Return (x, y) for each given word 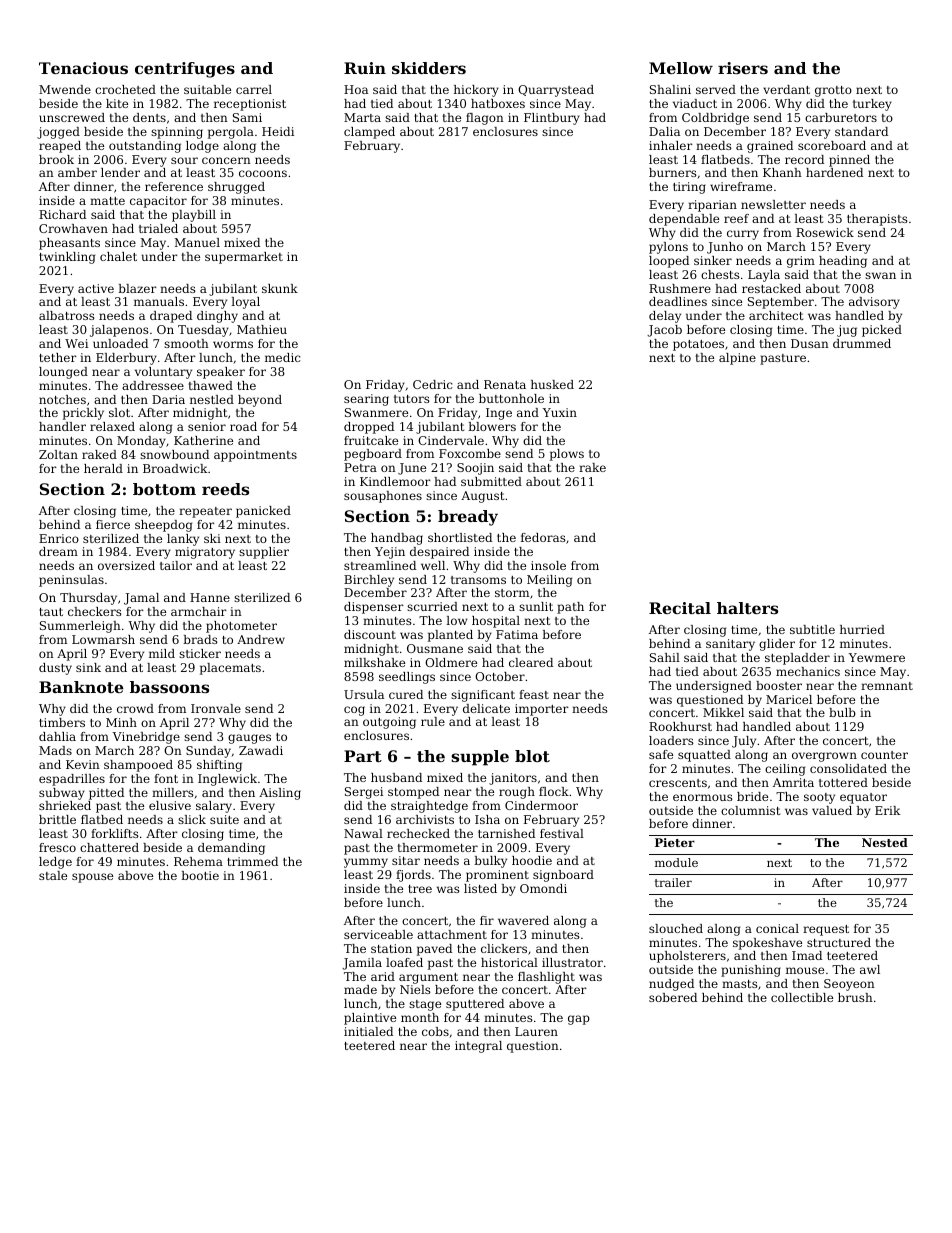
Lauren (536, 1031)
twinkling (67, 258)
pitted (106, 794)
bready (468, 518)
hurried (862, 629)
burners (673, 172)
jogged (58, 133)
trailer (673, 882)
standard (861, 131)
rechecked (418, 833)
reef (736, 218)
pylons (668, 248)
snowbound (174, 454)
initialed (368, 1031)
